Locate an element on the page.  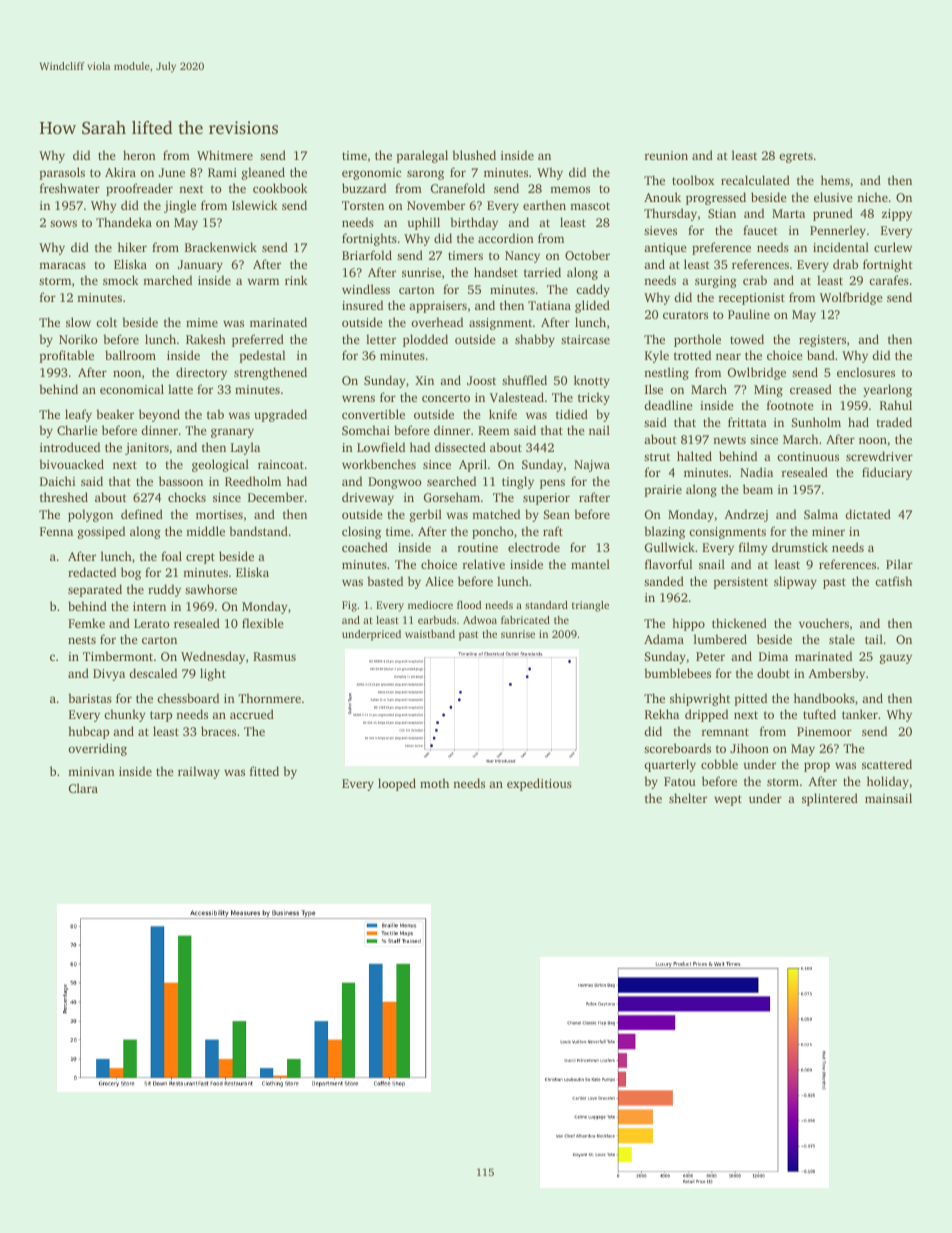
assignment is located at coordinates (500, 324).
